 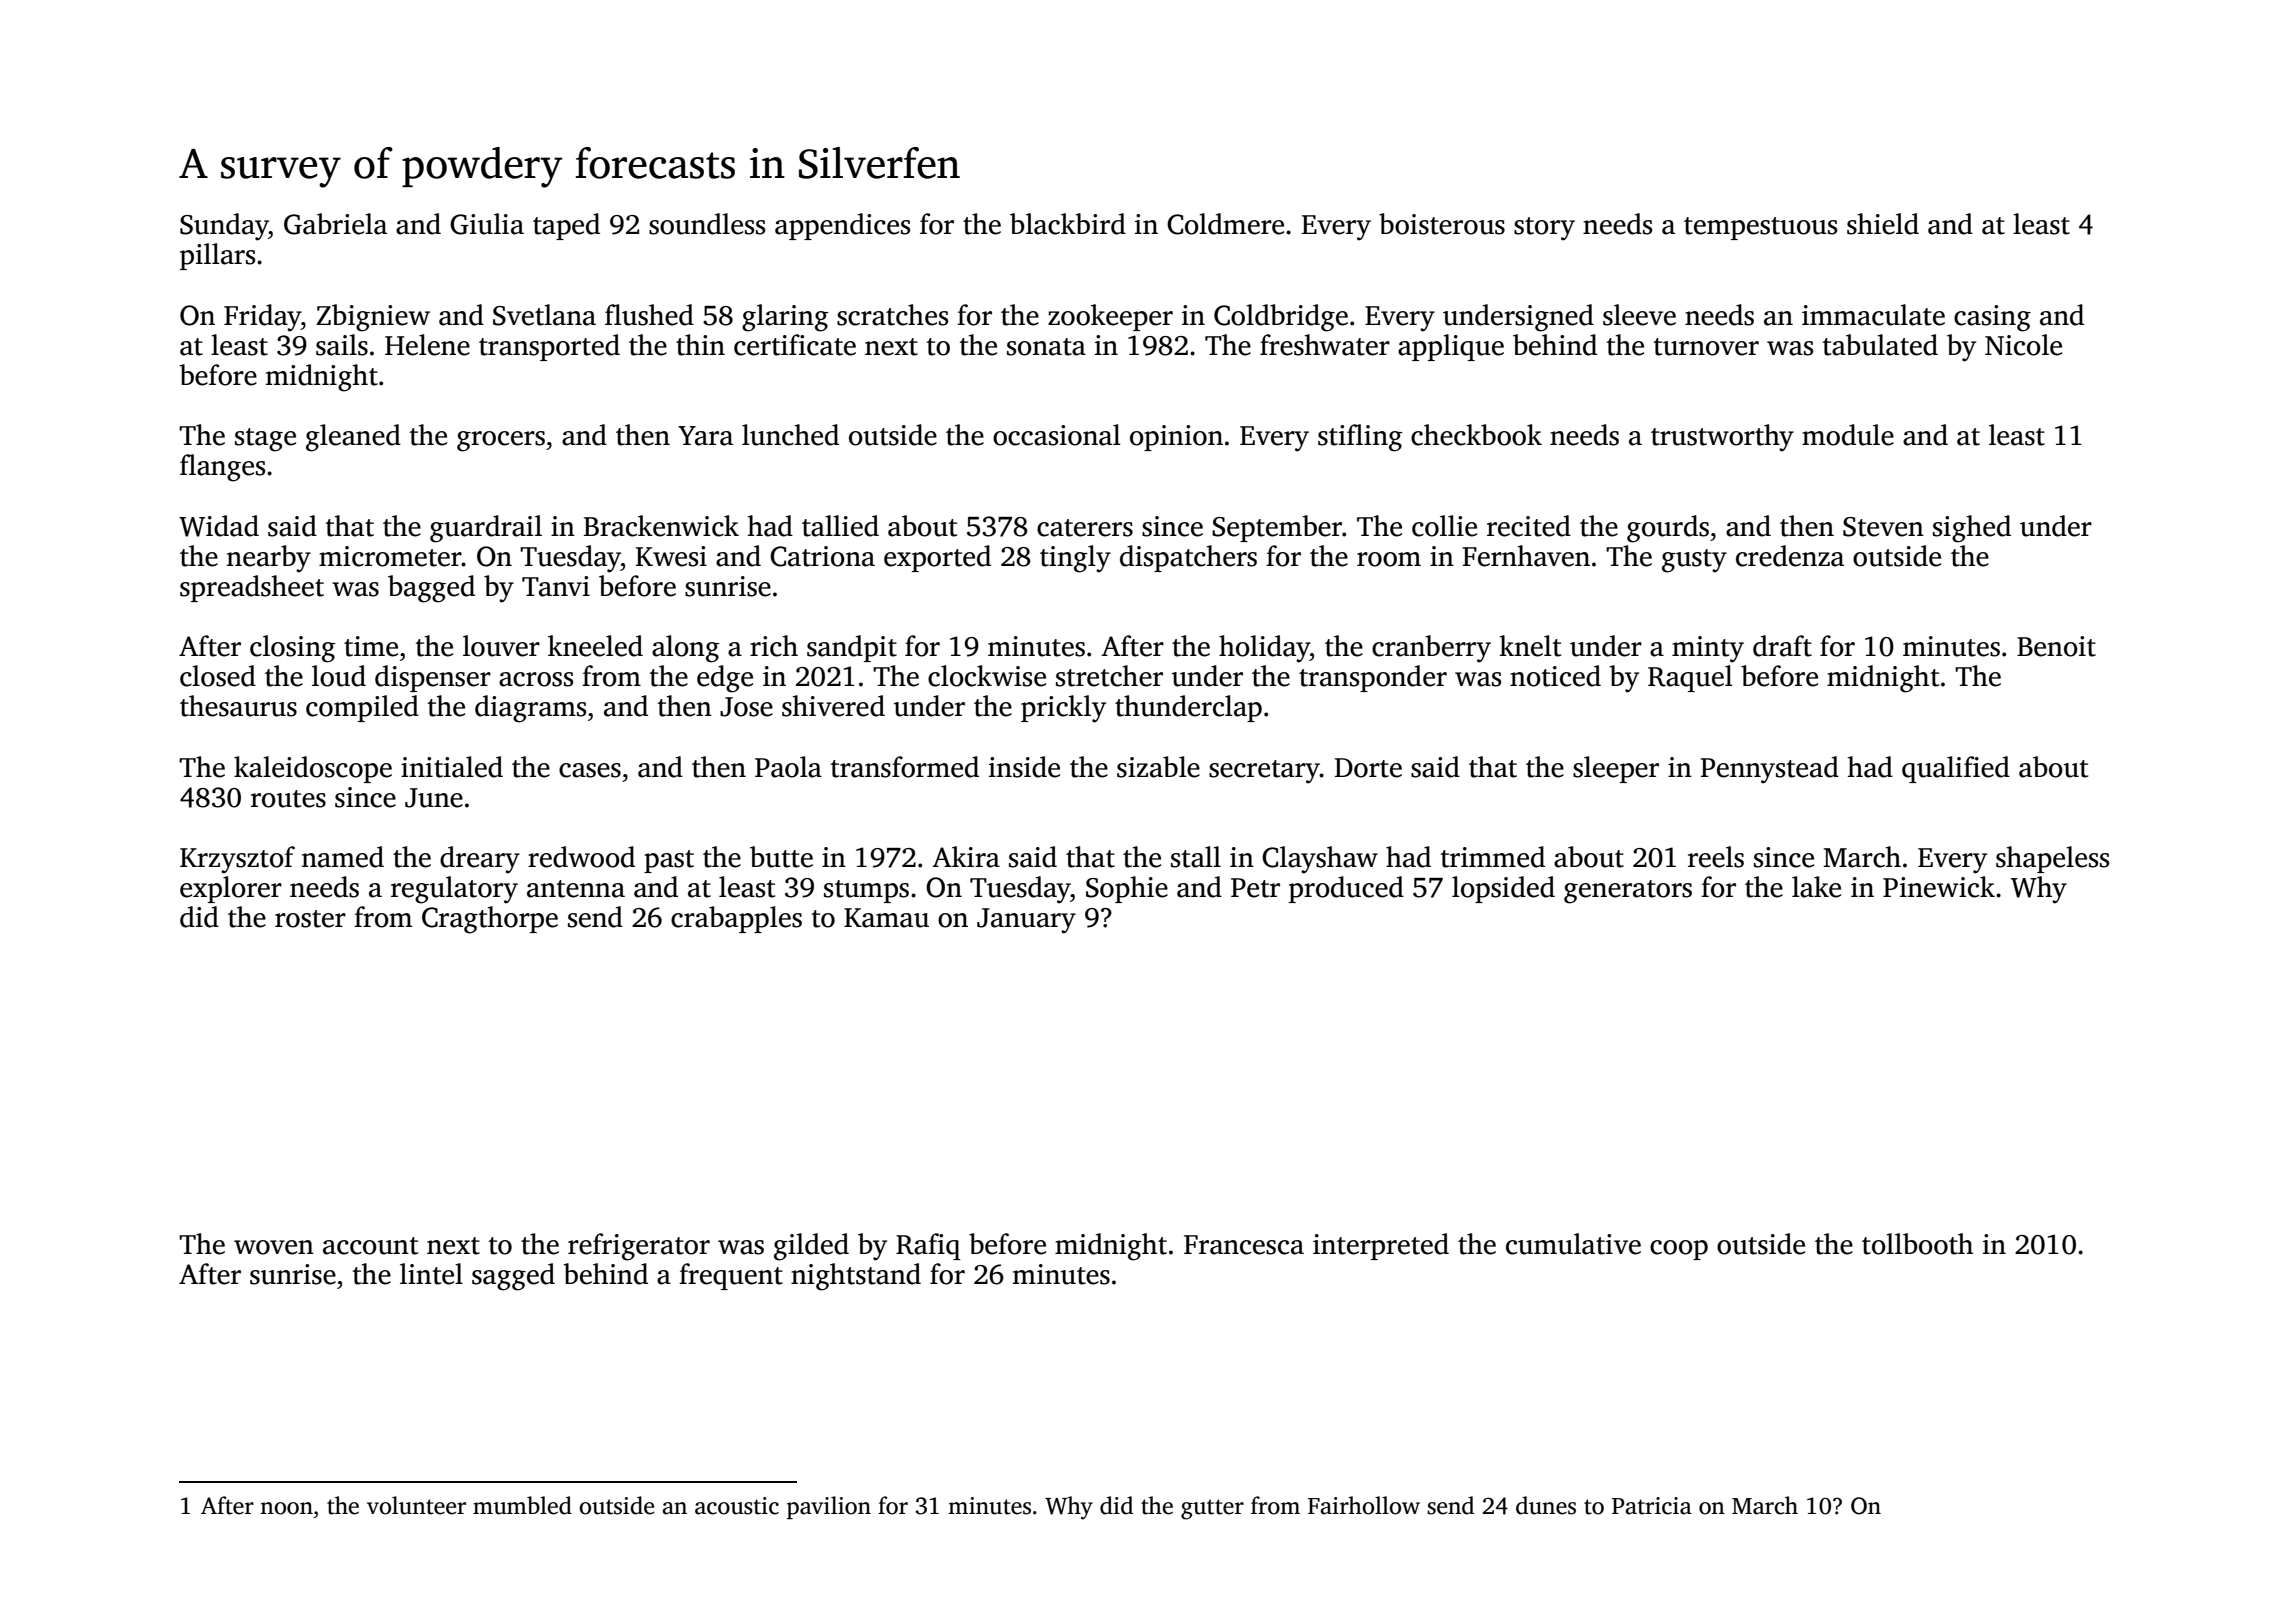 What do you see at coordinates (842, 226) in the document?
I see `appendices` at bounding box center [842, 226].
